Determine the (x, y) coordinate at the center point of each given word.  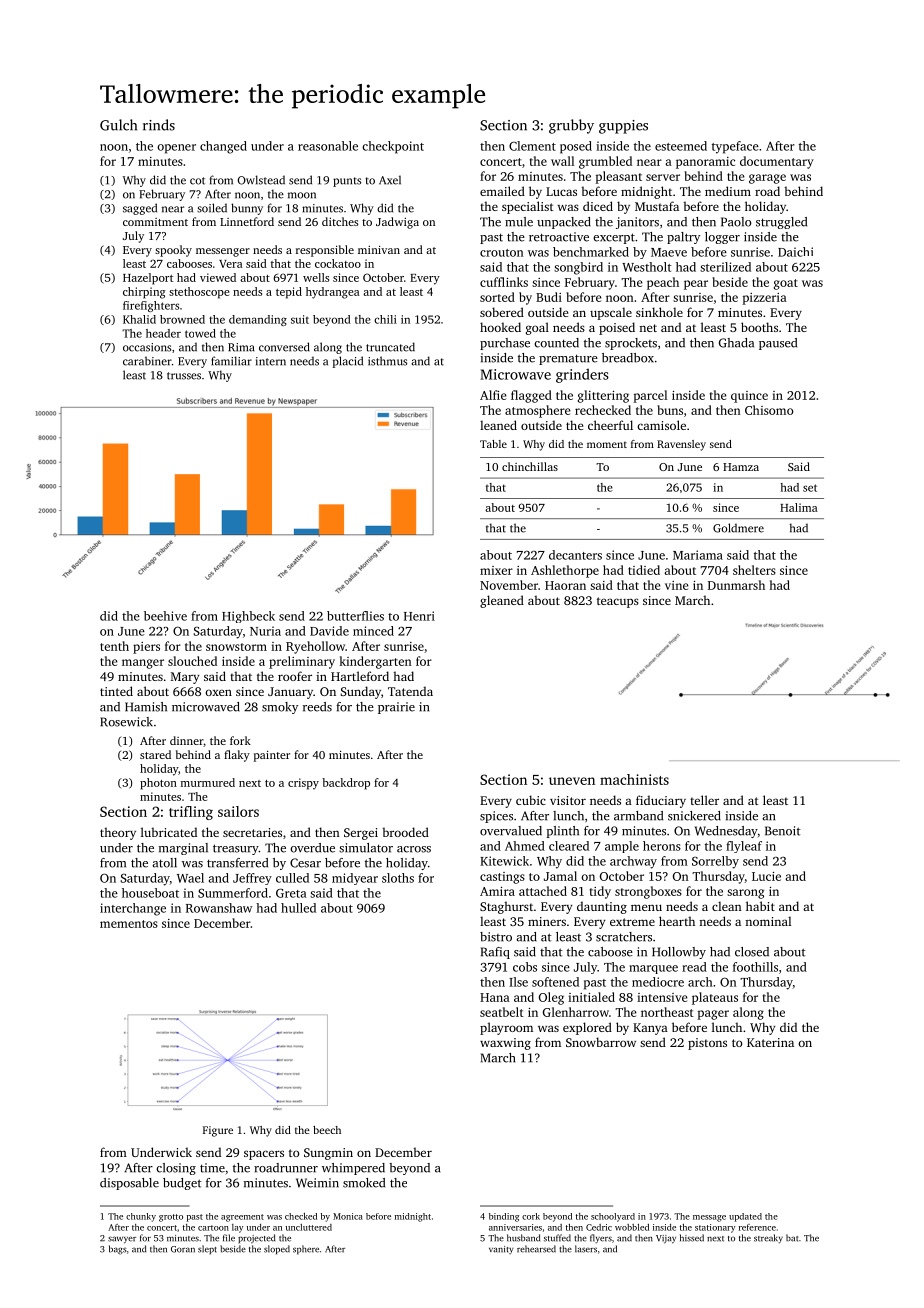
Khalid (139, 319)
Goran (183, 1249)
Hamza (741, 467)
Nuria (265, 631)
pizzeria (764, 299)
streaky (768, 1238)
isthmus (387, 361)
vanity (501, 1250)
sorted (497, 297)
